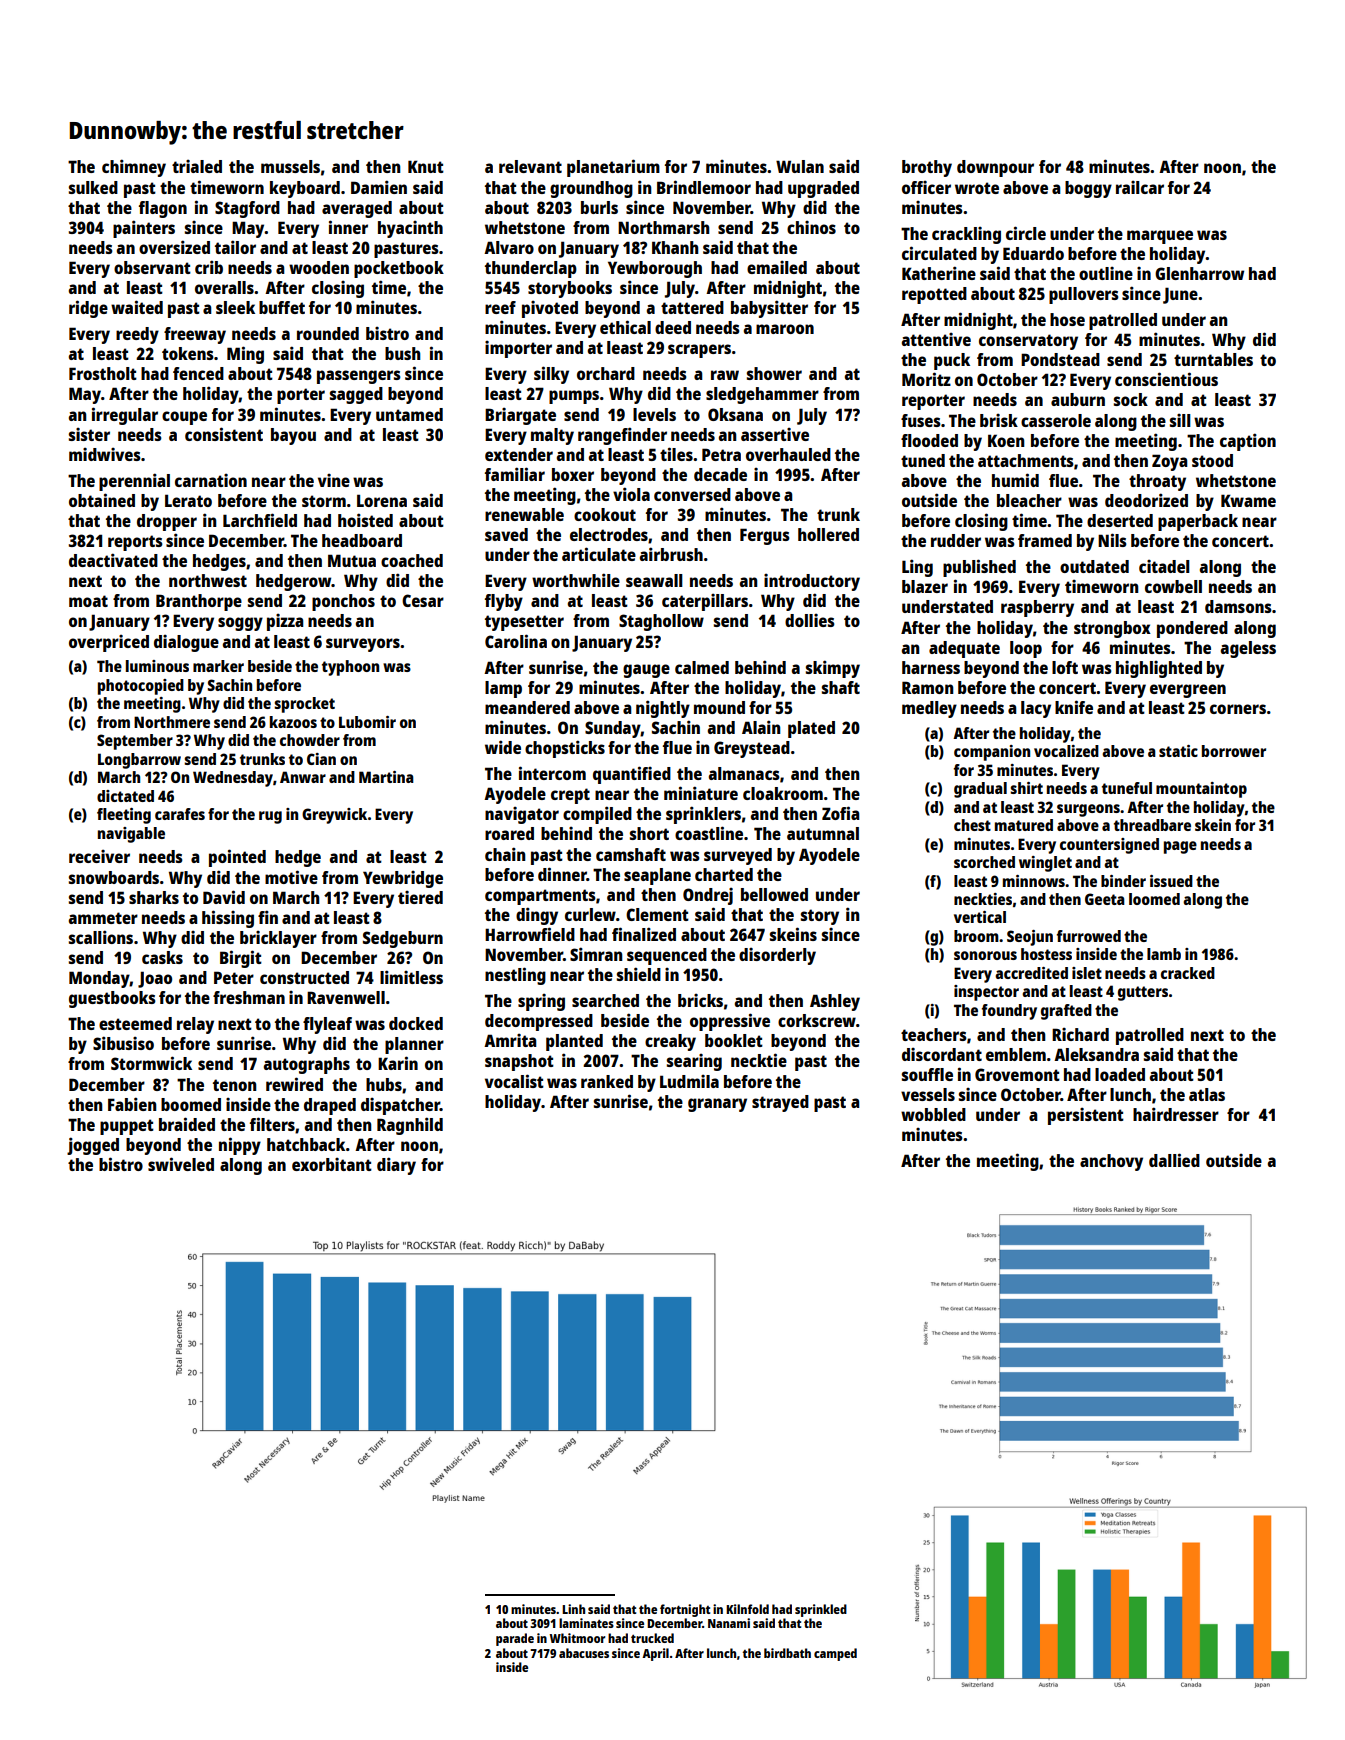  Describe the element at coordinates (552, 773) in the image. I see `intercom` at that location.
